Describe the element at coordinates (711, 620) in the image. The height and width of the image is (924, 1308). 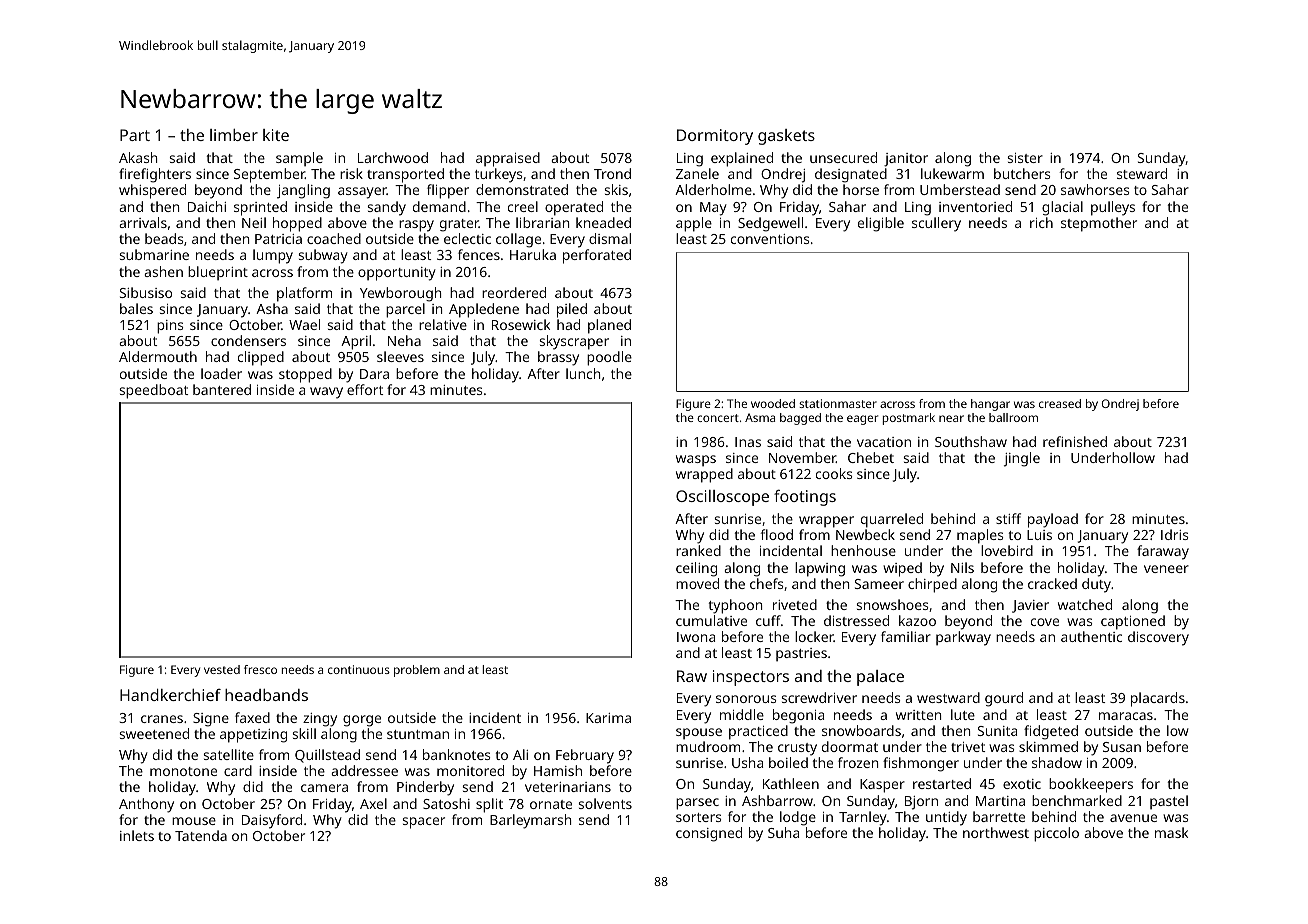
I see `cumulative` at that location.
